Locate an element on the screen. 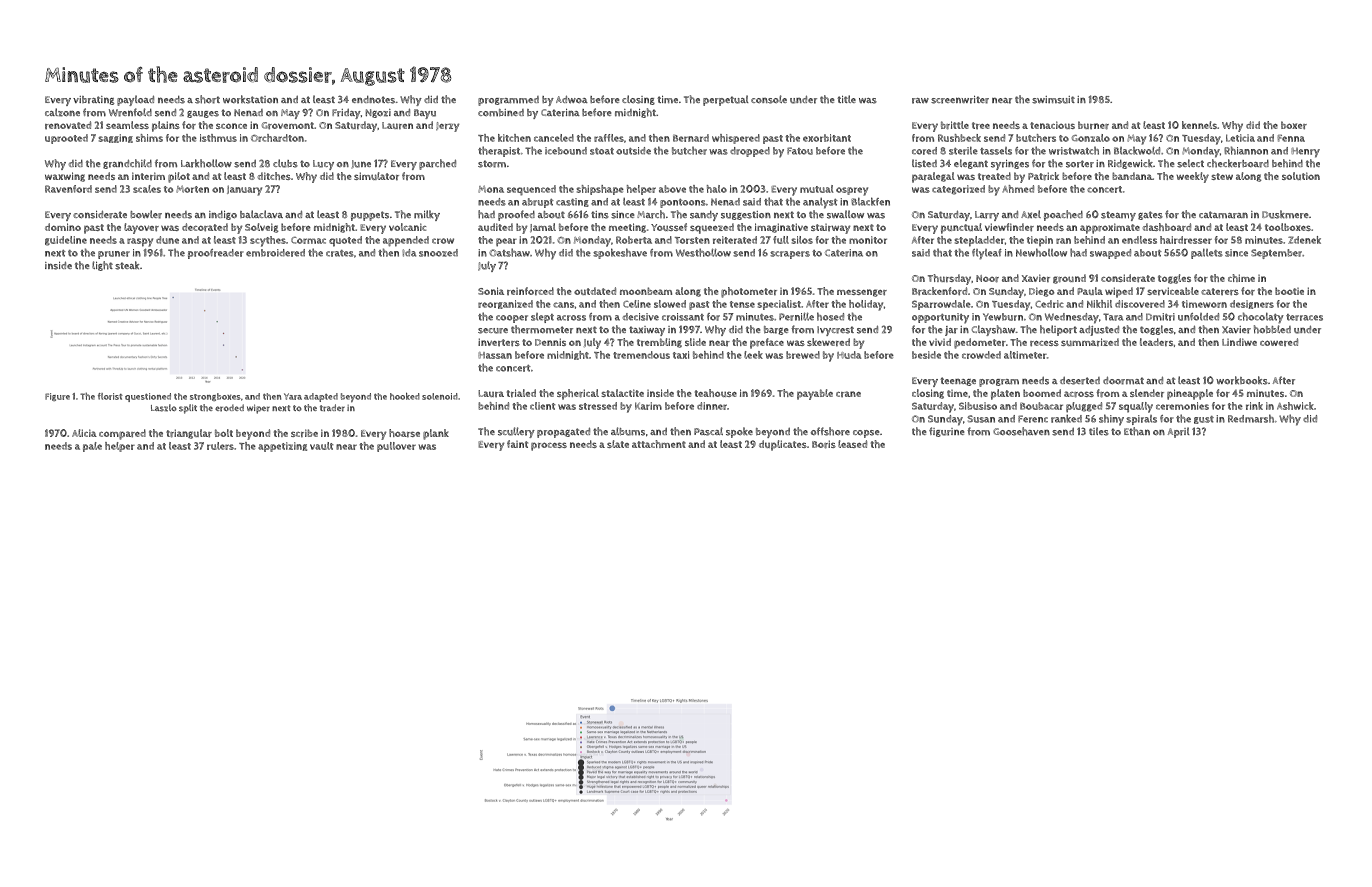 This screenshot has height=887, width=1372. Cedric is located at coordinates (1049, 304).
